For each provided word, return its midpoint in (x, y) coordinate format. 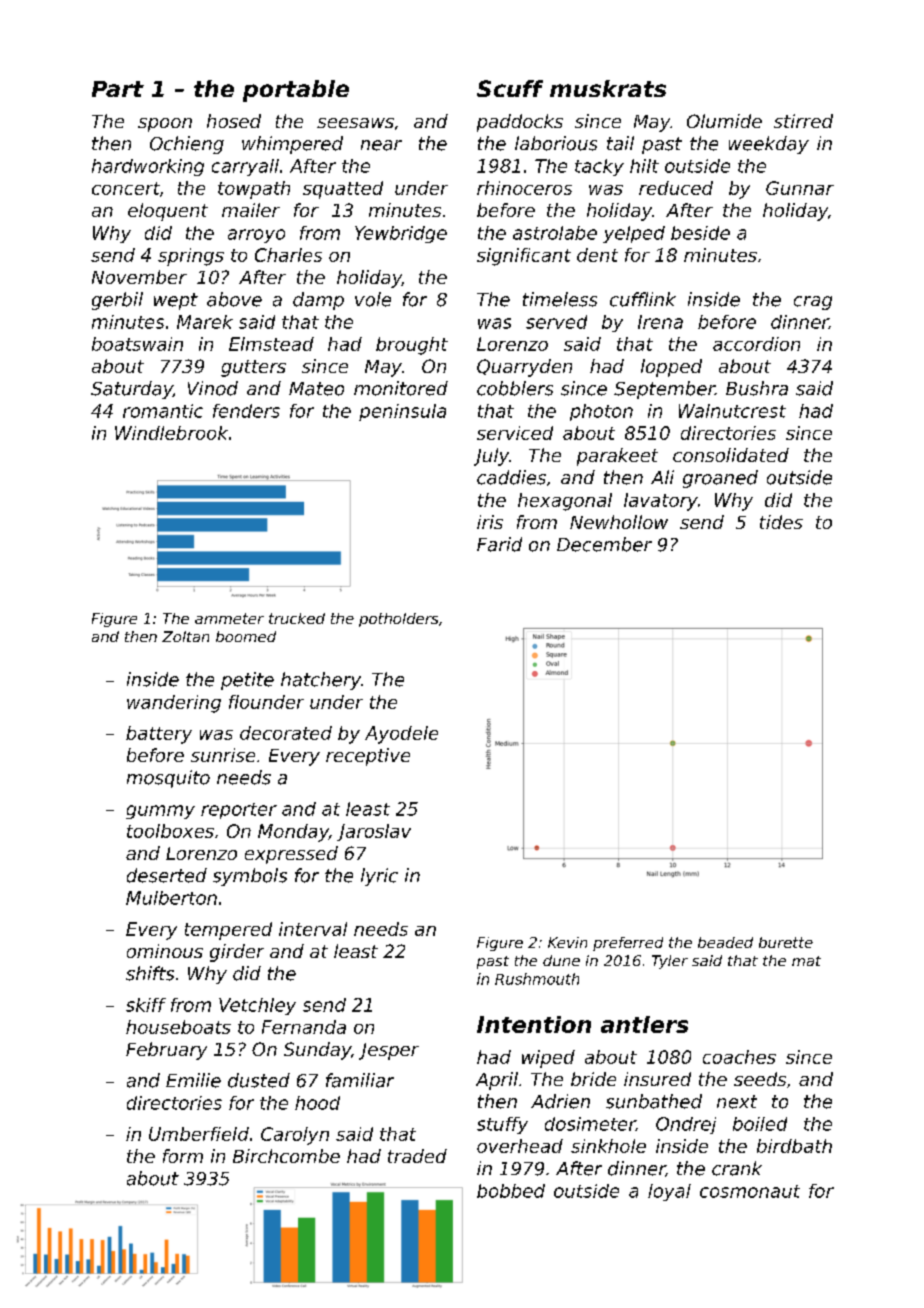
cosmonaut (750, 1191)
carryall (245, 167)
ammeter (229, 618)
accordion (756, 344)
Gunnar (800, 188)
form (183, 1156)
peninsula (402, 412)
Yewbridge (401, 234)
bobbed (511, 1191)
